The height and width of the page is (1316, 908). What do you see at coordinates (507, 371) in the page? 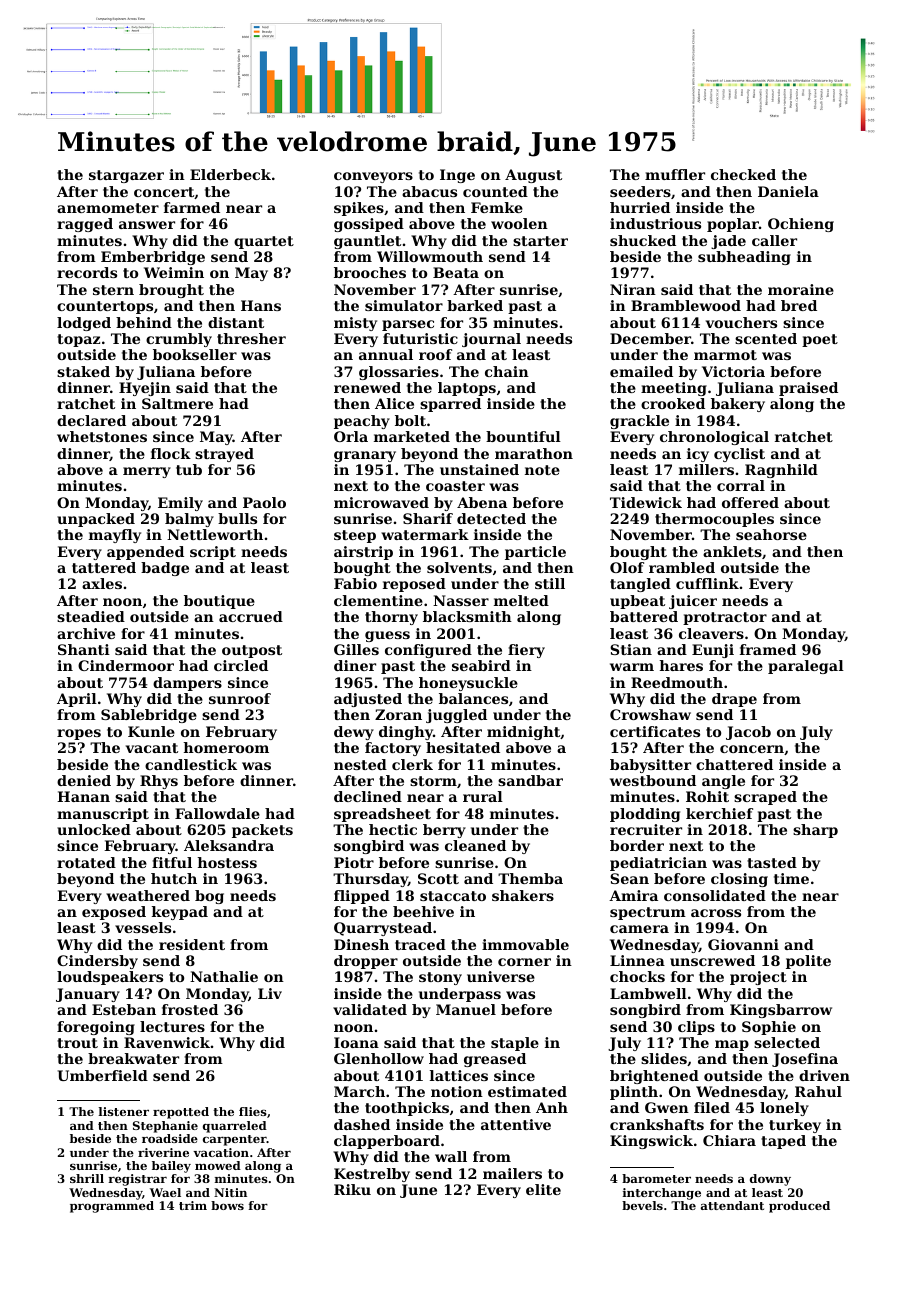
I see `chain` at bounding box center [507, 371].
